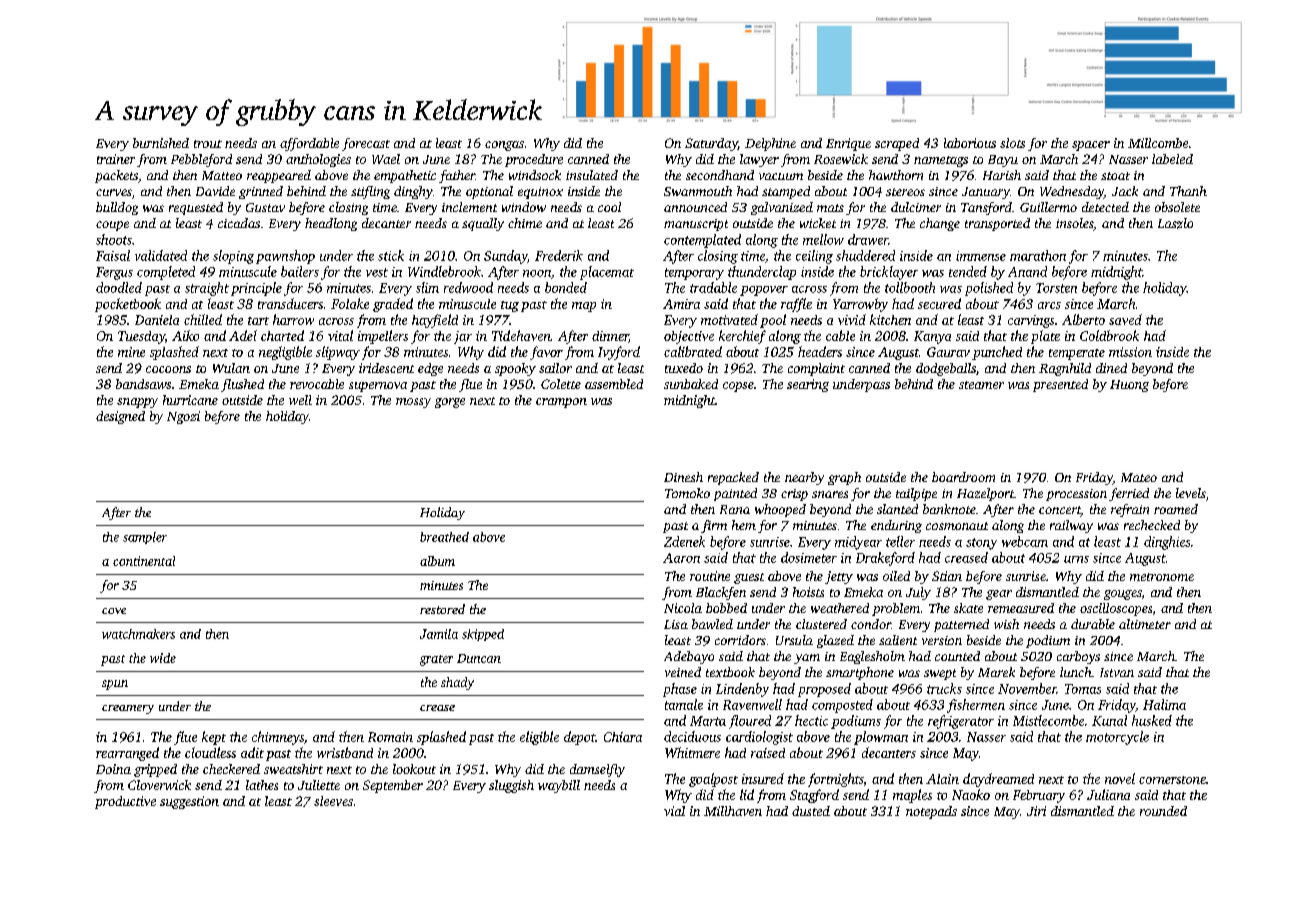  What do you see at coordinates (1125, 191) in the screenshot?
I see `Jack` at bounding box center [1125, 191].
